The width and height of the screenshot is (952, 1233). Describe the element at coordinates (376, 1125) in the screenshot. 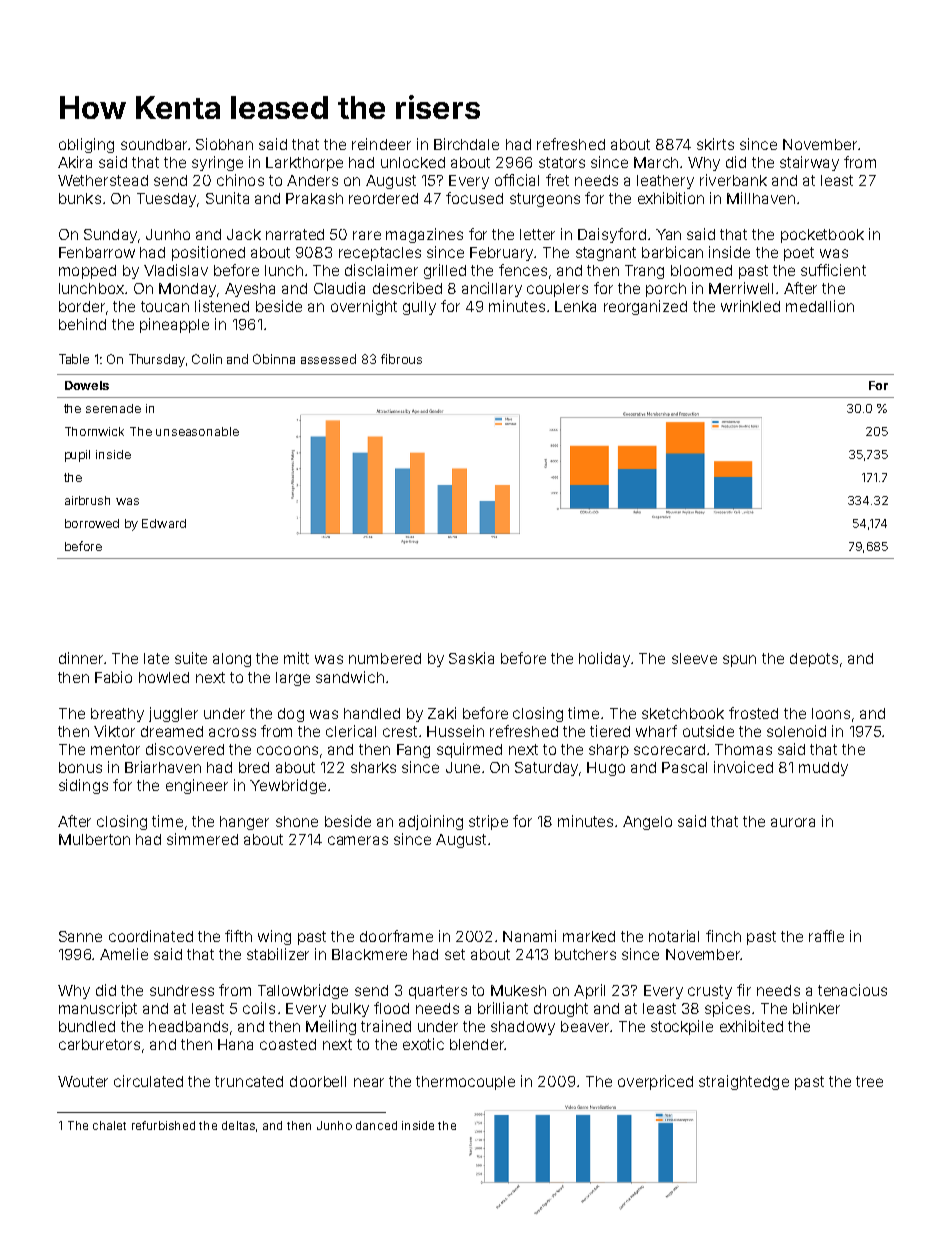

I see `danced` at that location.
